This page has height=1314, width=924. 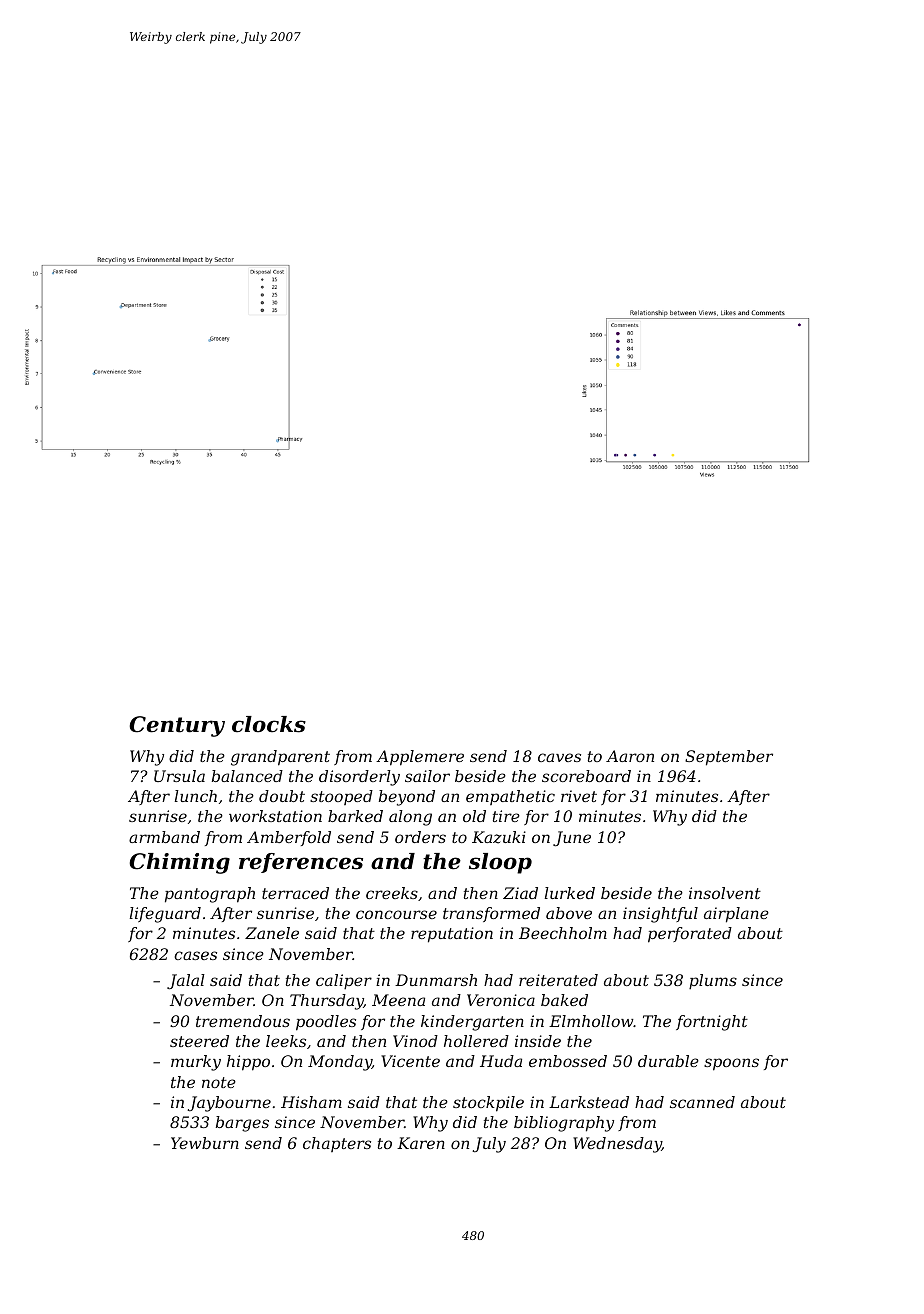 What do you see at coordinates (702, 1102) in the page?
I see `scanned` at bounding box center [702, 1102].
